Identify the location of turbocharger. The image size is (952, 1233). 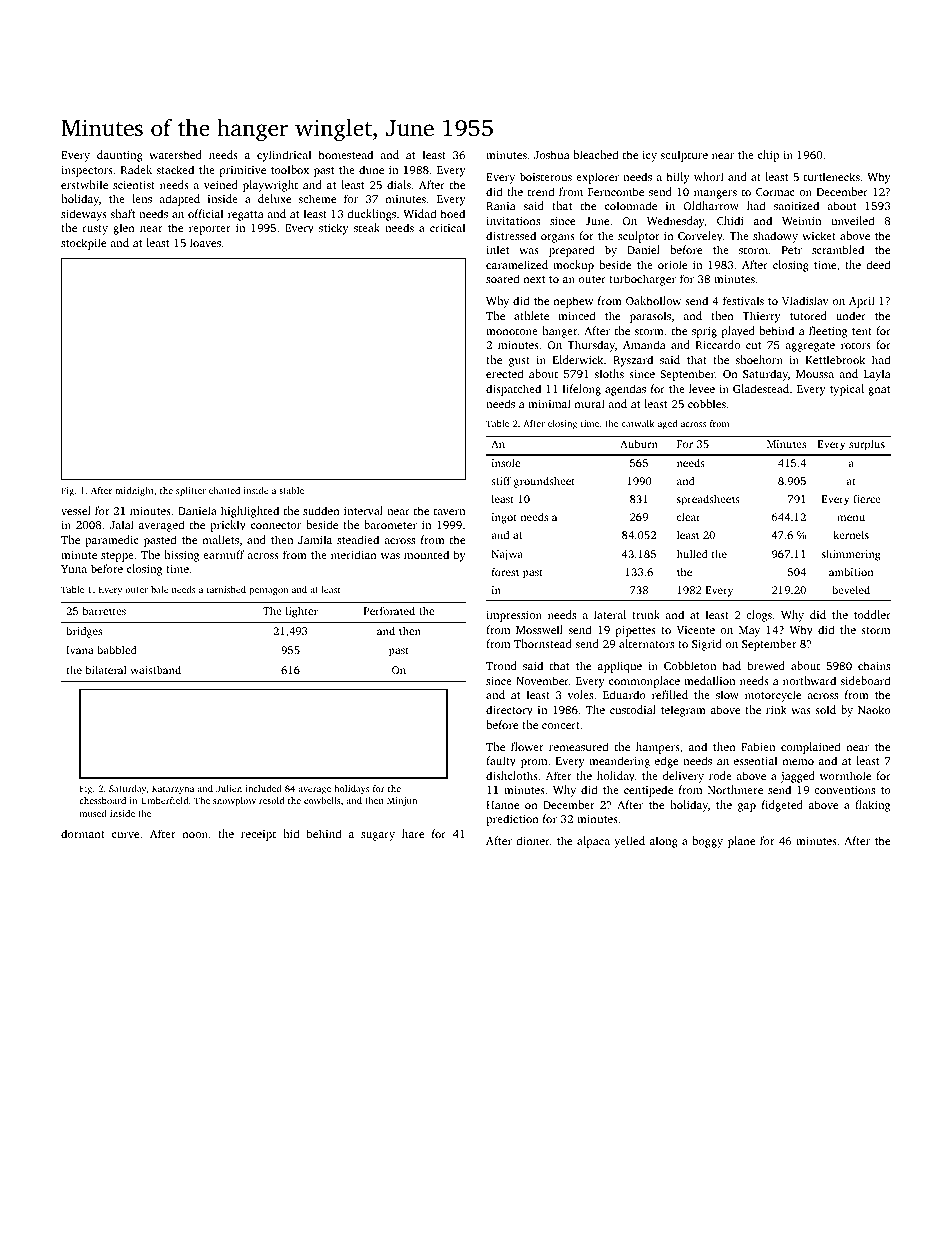
(642, 280).
